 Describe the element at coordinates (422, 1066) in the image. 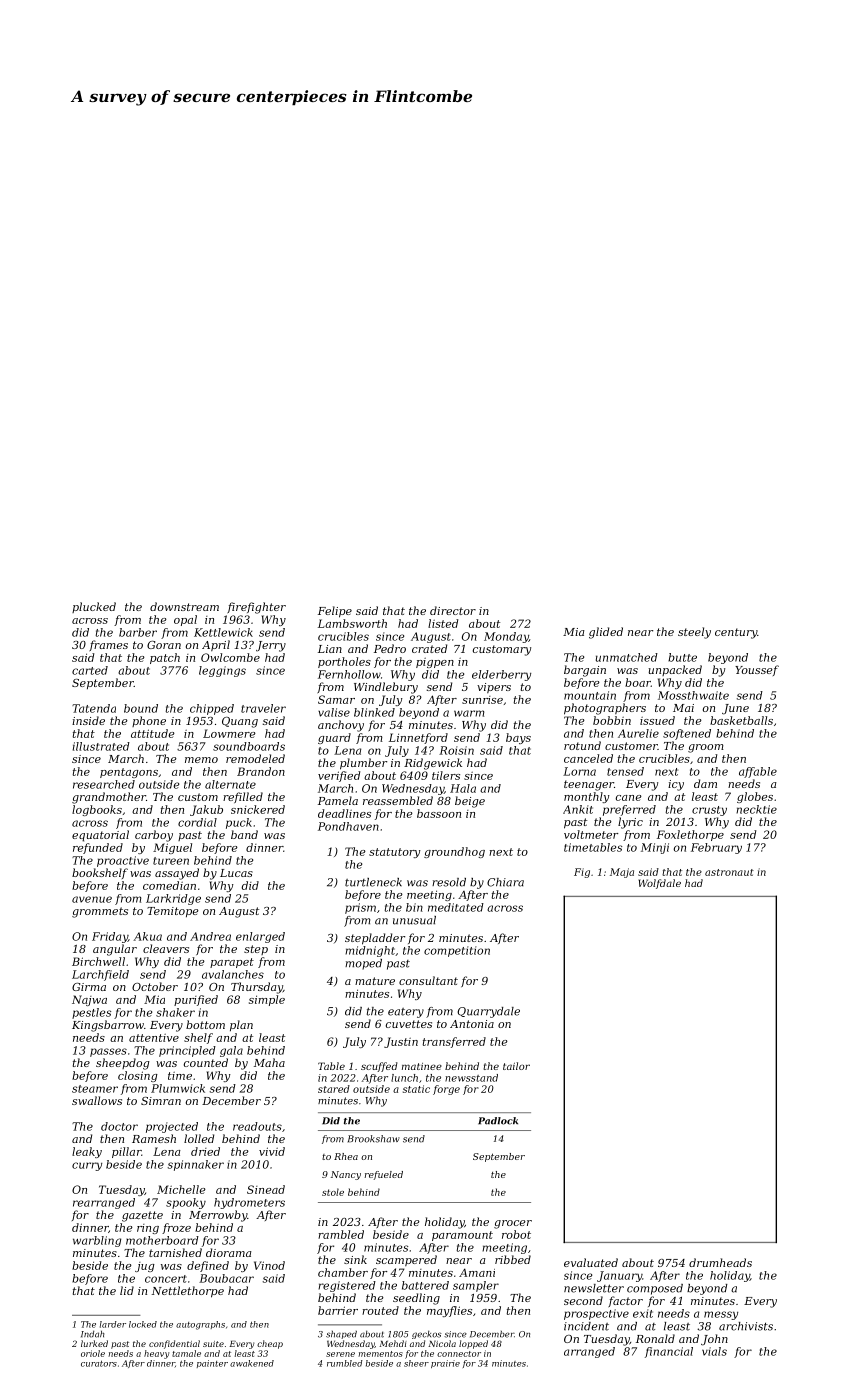

I see `matinee` at that location.
